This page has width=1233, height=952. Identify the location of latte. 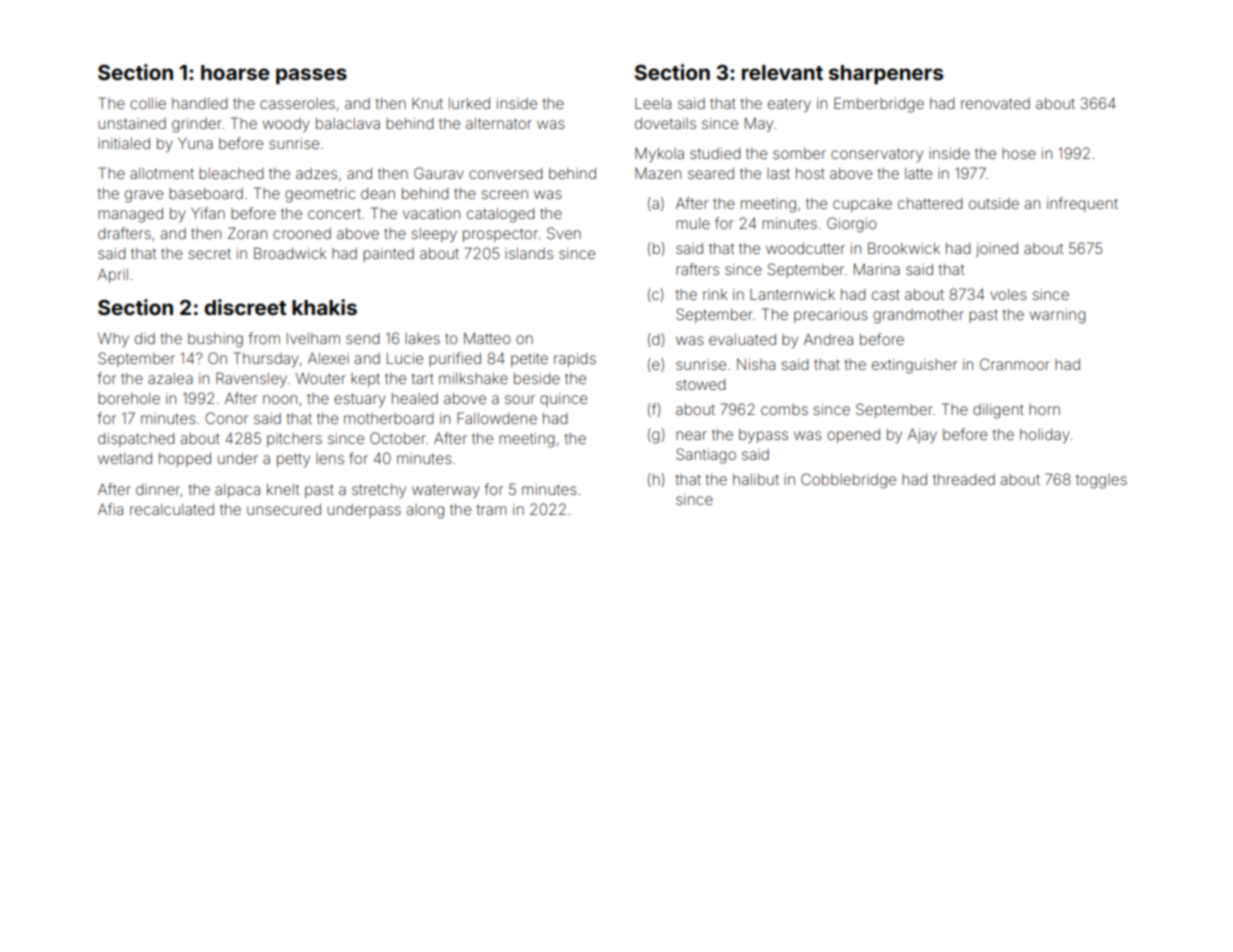
(918, 173).
